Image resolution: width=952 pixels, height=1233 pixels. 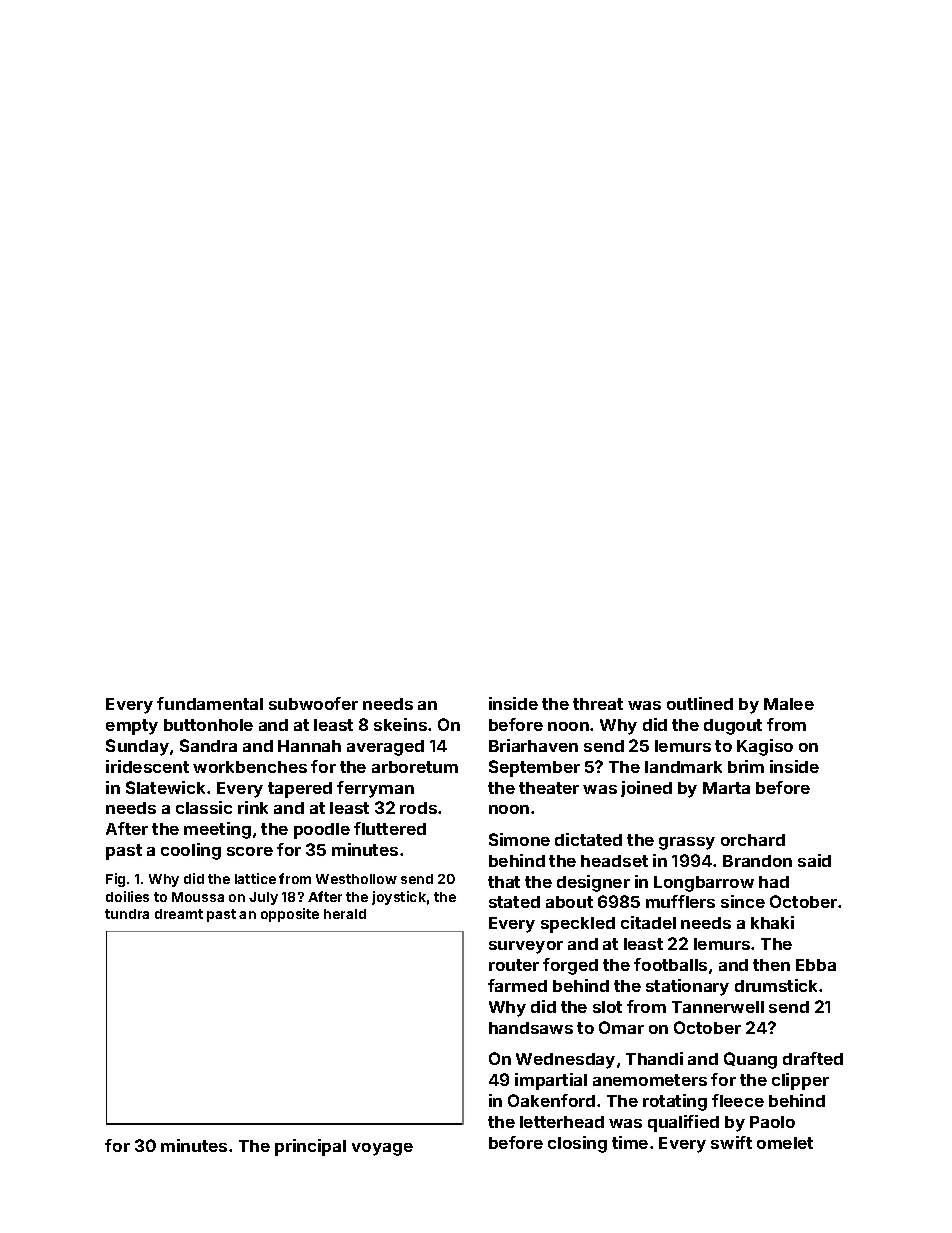 I want to click on stated, so click(x=514, y=902).
